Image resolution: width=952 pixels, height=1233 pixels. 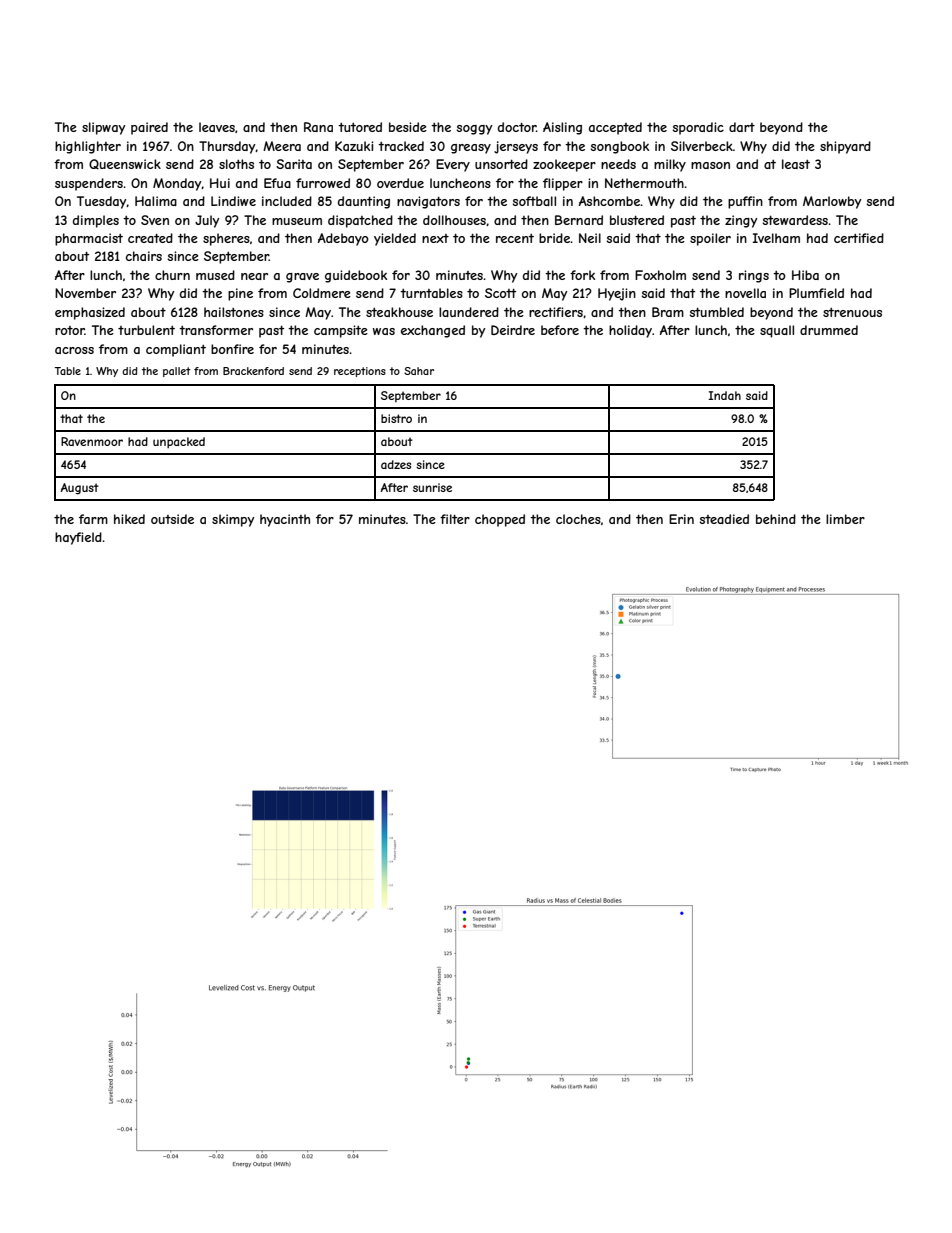 I want to click on Ivelham, so click(x=776, y=238).
